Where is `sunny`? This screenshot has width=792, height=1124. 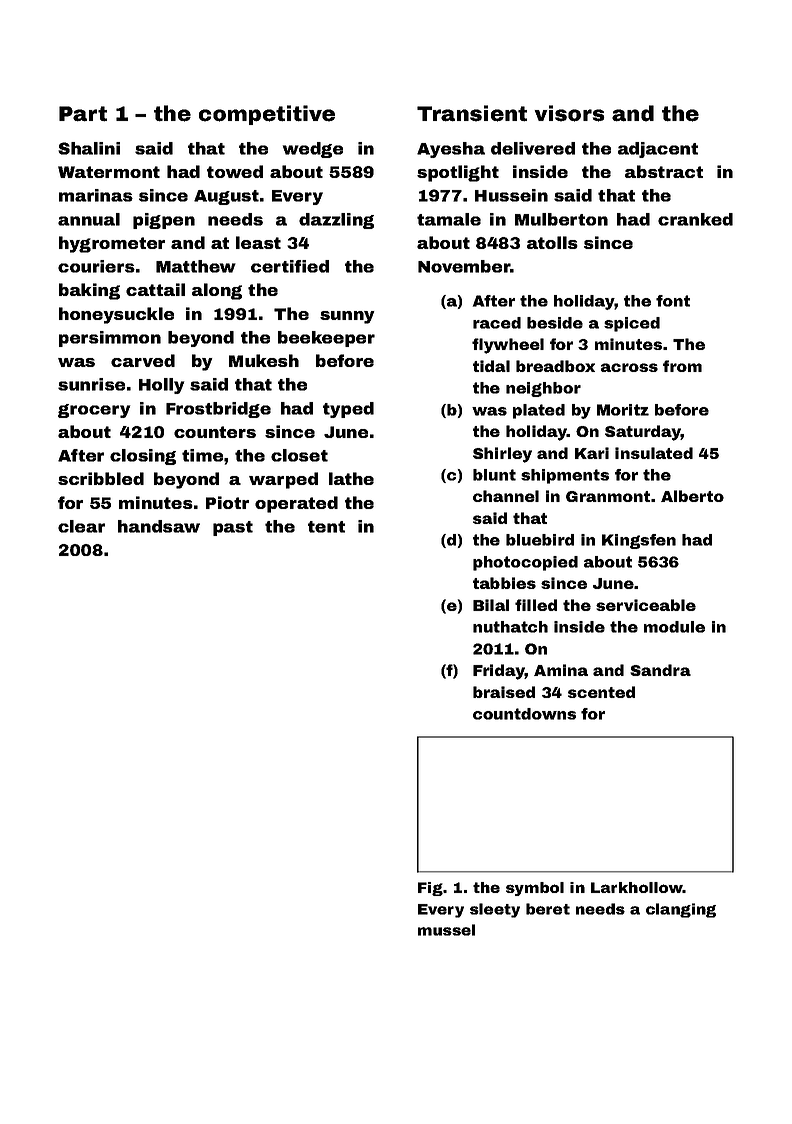
sunny is located at coordinates (347, 317).
